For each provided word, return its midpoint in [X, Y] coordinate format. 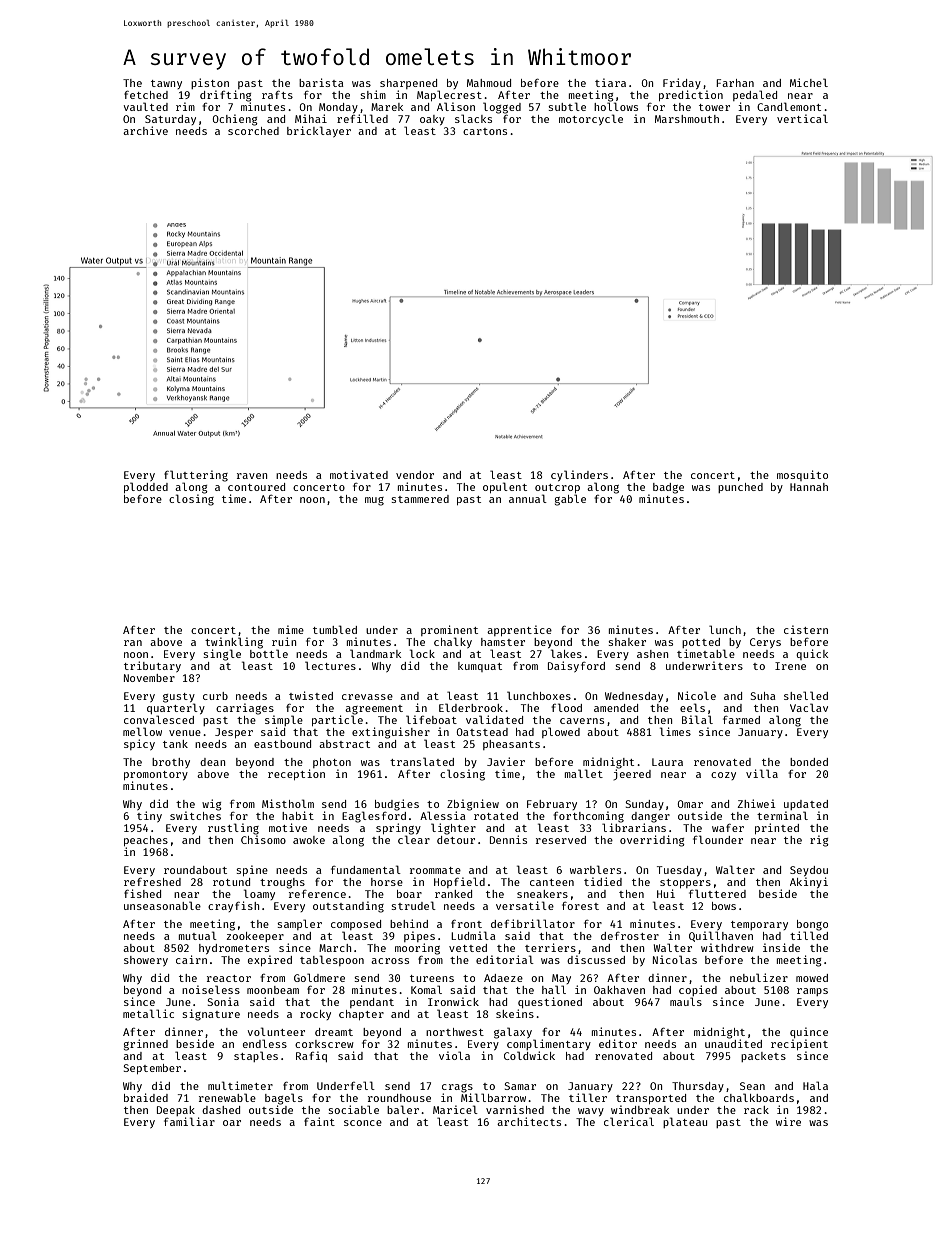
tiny [149, 816]
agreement [374, 710]
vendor [415, 475]
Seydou [809, 871]
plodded [146, 487]
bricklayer [319, 131]
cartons [485, 131]
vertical [802, 118]
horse [387, 882]
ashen [652, 654]
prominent [449, 630]
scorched [253, 131]
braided [146, 1097]
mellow [142, 731]
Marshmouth [687, 119]
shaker [627, 642]
